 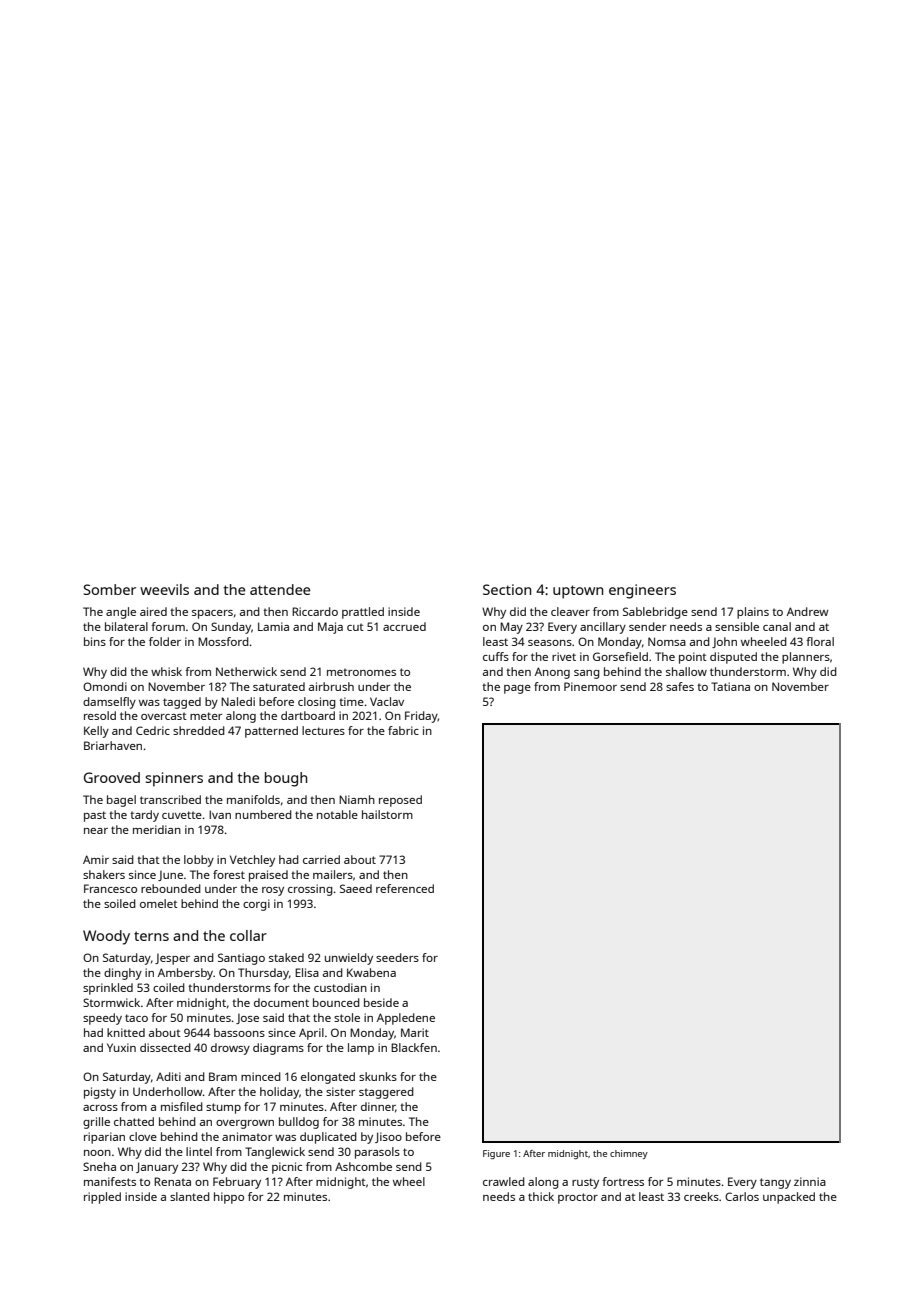 What do you see at coordinates (507, 589) in the screenshot?
I see `Section` at bounding box center [507, 589].
